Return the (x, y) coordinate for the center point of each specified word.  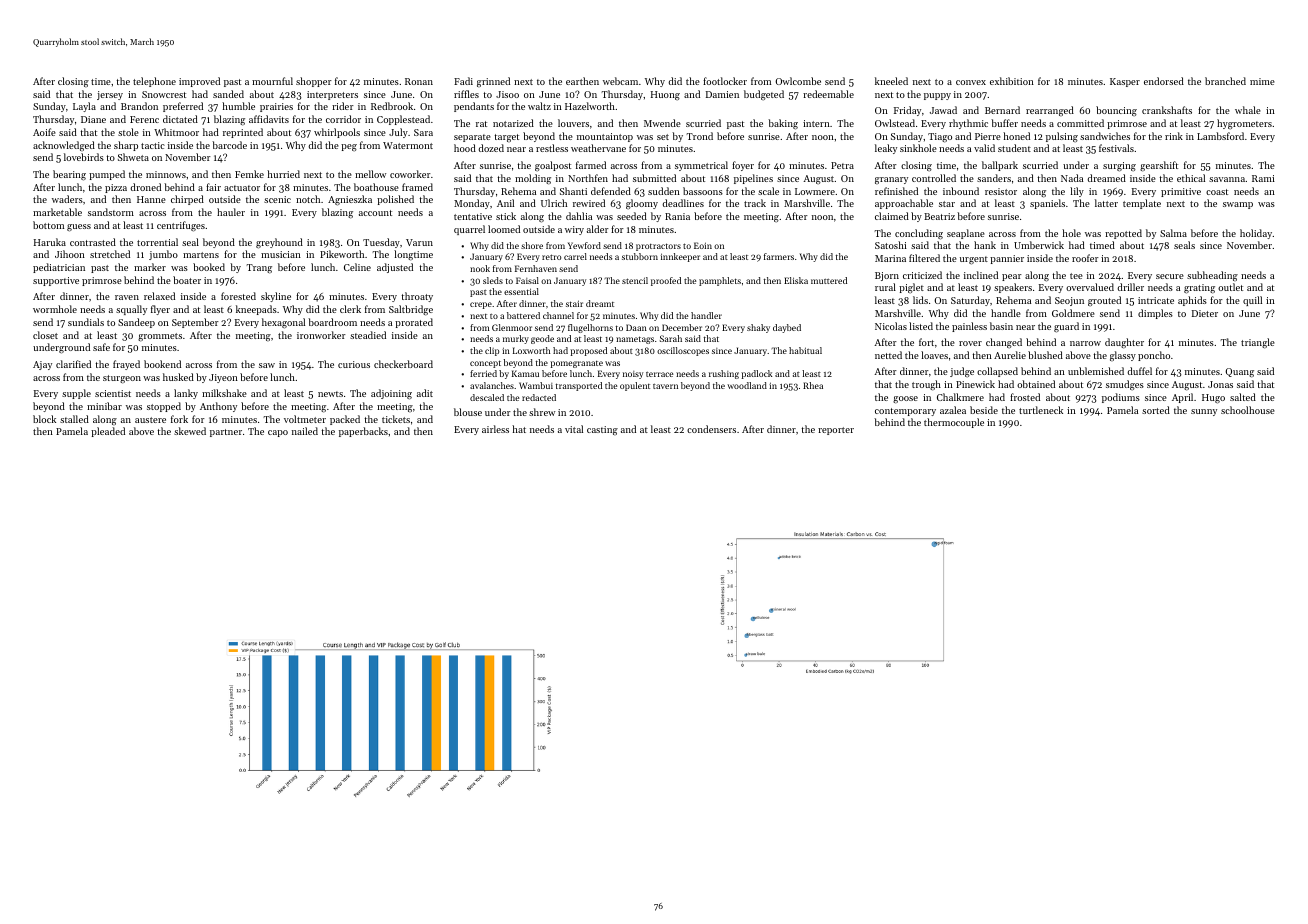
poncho (1154, 356)
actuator (242, 188)
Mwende (662, 123)
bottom (48, 225)
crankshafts (1167, 110)
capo (278, 433)
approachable (904, 204)
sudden (664, 191)
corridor (343, 119)
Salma (1173, 233)
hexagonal (283, 323)
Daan (636, 327)
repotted (1123, 234)
